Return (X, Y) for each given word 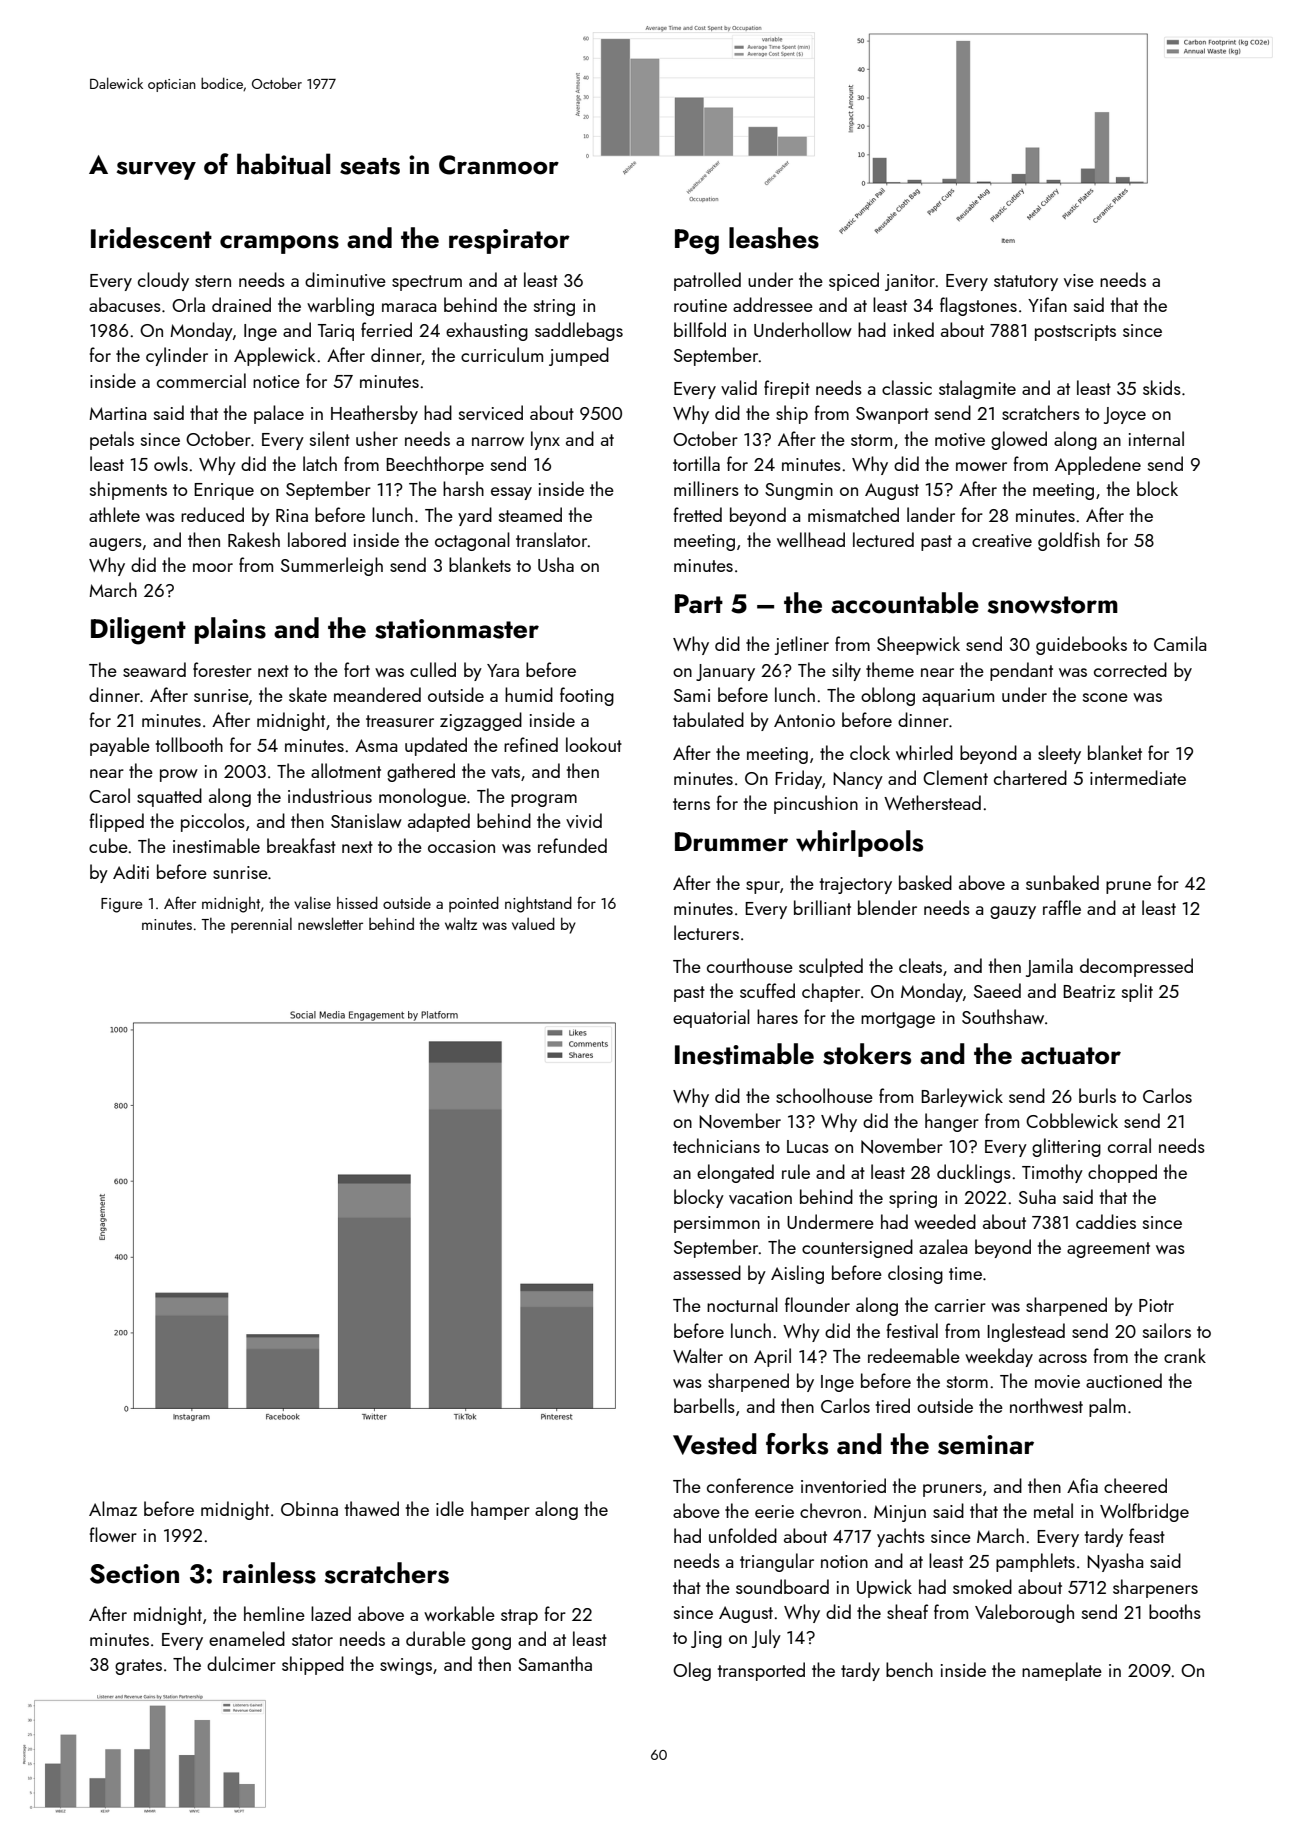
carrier (960, 1305)
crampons (279, 244)
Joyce (1125, 415)
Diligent (138, 631)
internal (1156, 438)
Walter (698, 1355)
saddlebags (579, 331)
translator (551, 539)
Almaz (113, 1508)
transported (761, 1671)
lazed (331, 1613)
